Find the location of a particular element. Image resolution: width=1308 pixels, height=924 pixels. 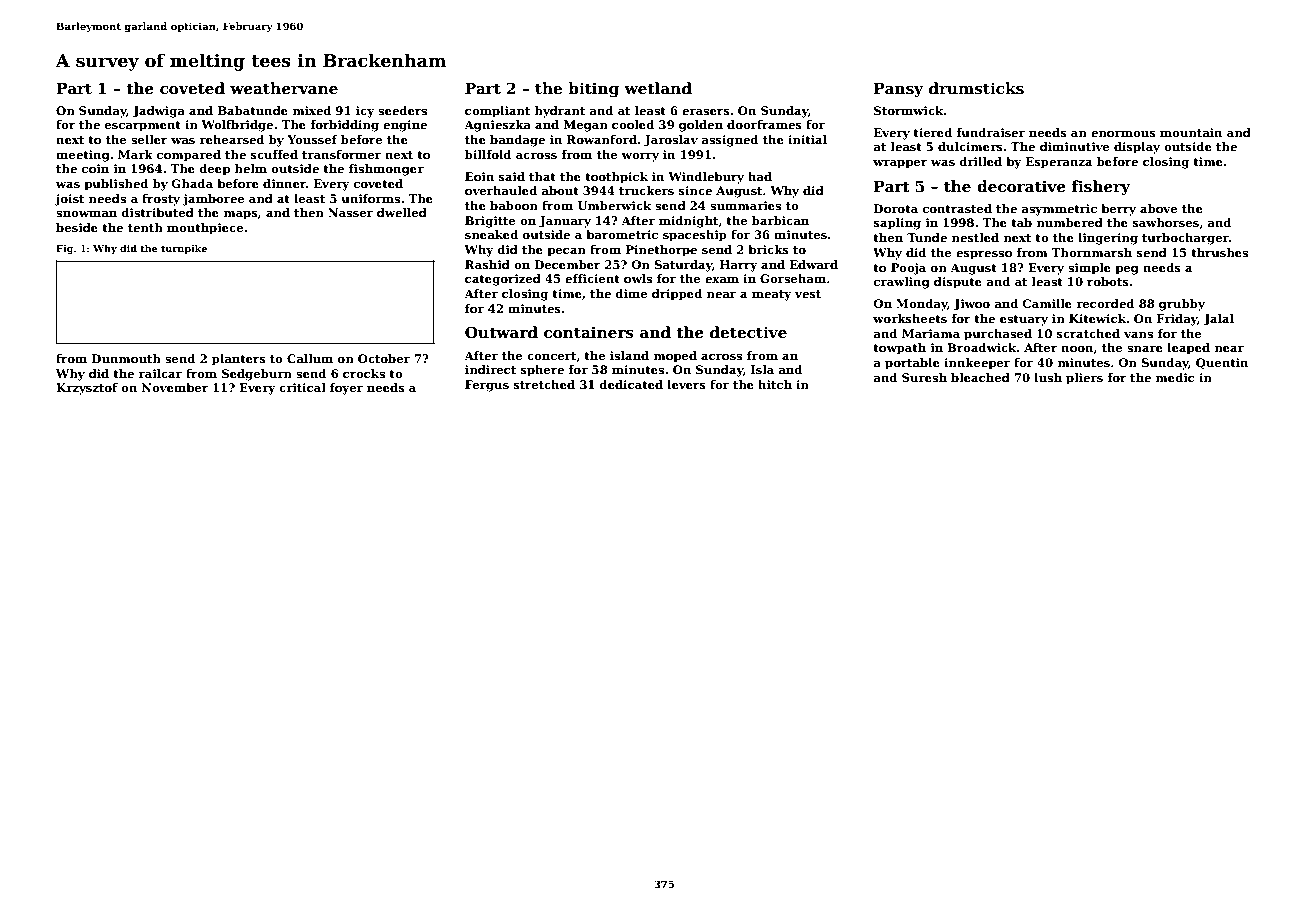

espresso is located at coordinates (984, 255).
